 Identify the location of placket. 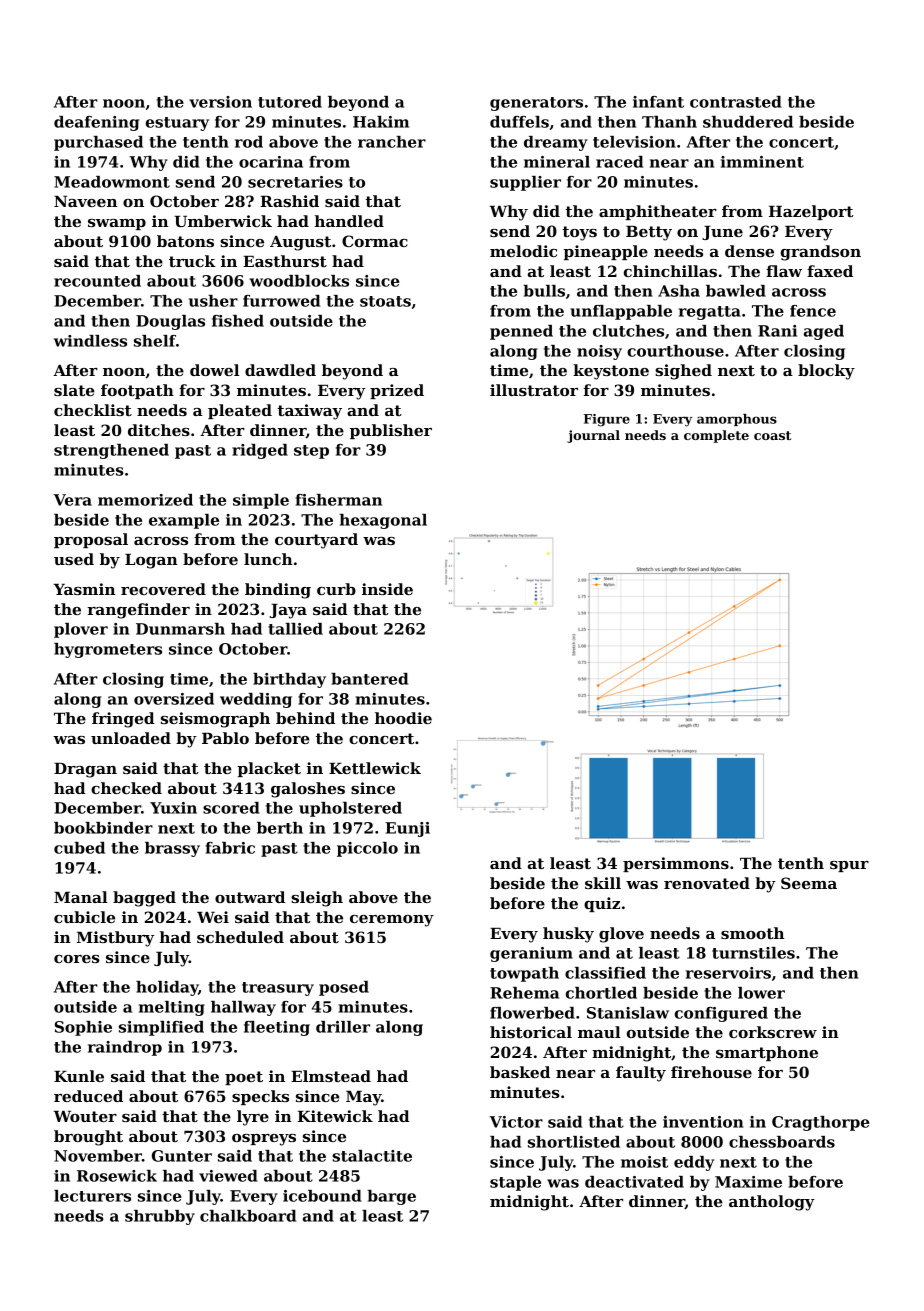
(269, 769).
